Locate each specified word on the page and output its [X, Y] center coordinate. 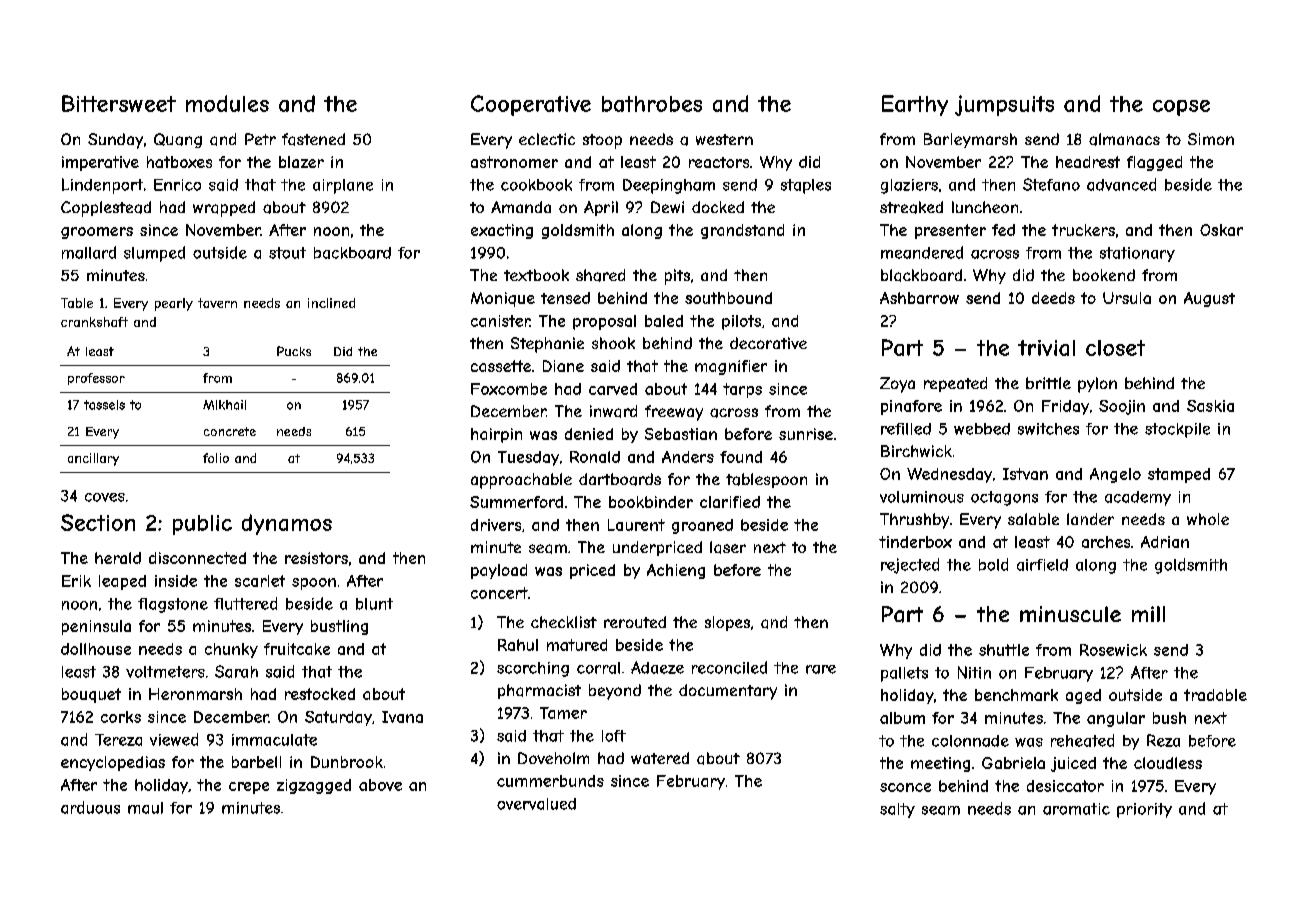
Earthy [915, 105]
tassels [104, 405]
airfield [1042, 565]
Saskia [1210, 406]
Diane [563, 366]
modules [227, 103]
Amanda [521, 207]
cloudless [1168, 763]
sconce [905, 787]
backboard [352, 253]
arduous [90, 807]
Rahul [518, 645]
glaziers [909, 186]
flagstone [173, 605]
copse [1181, 108]
